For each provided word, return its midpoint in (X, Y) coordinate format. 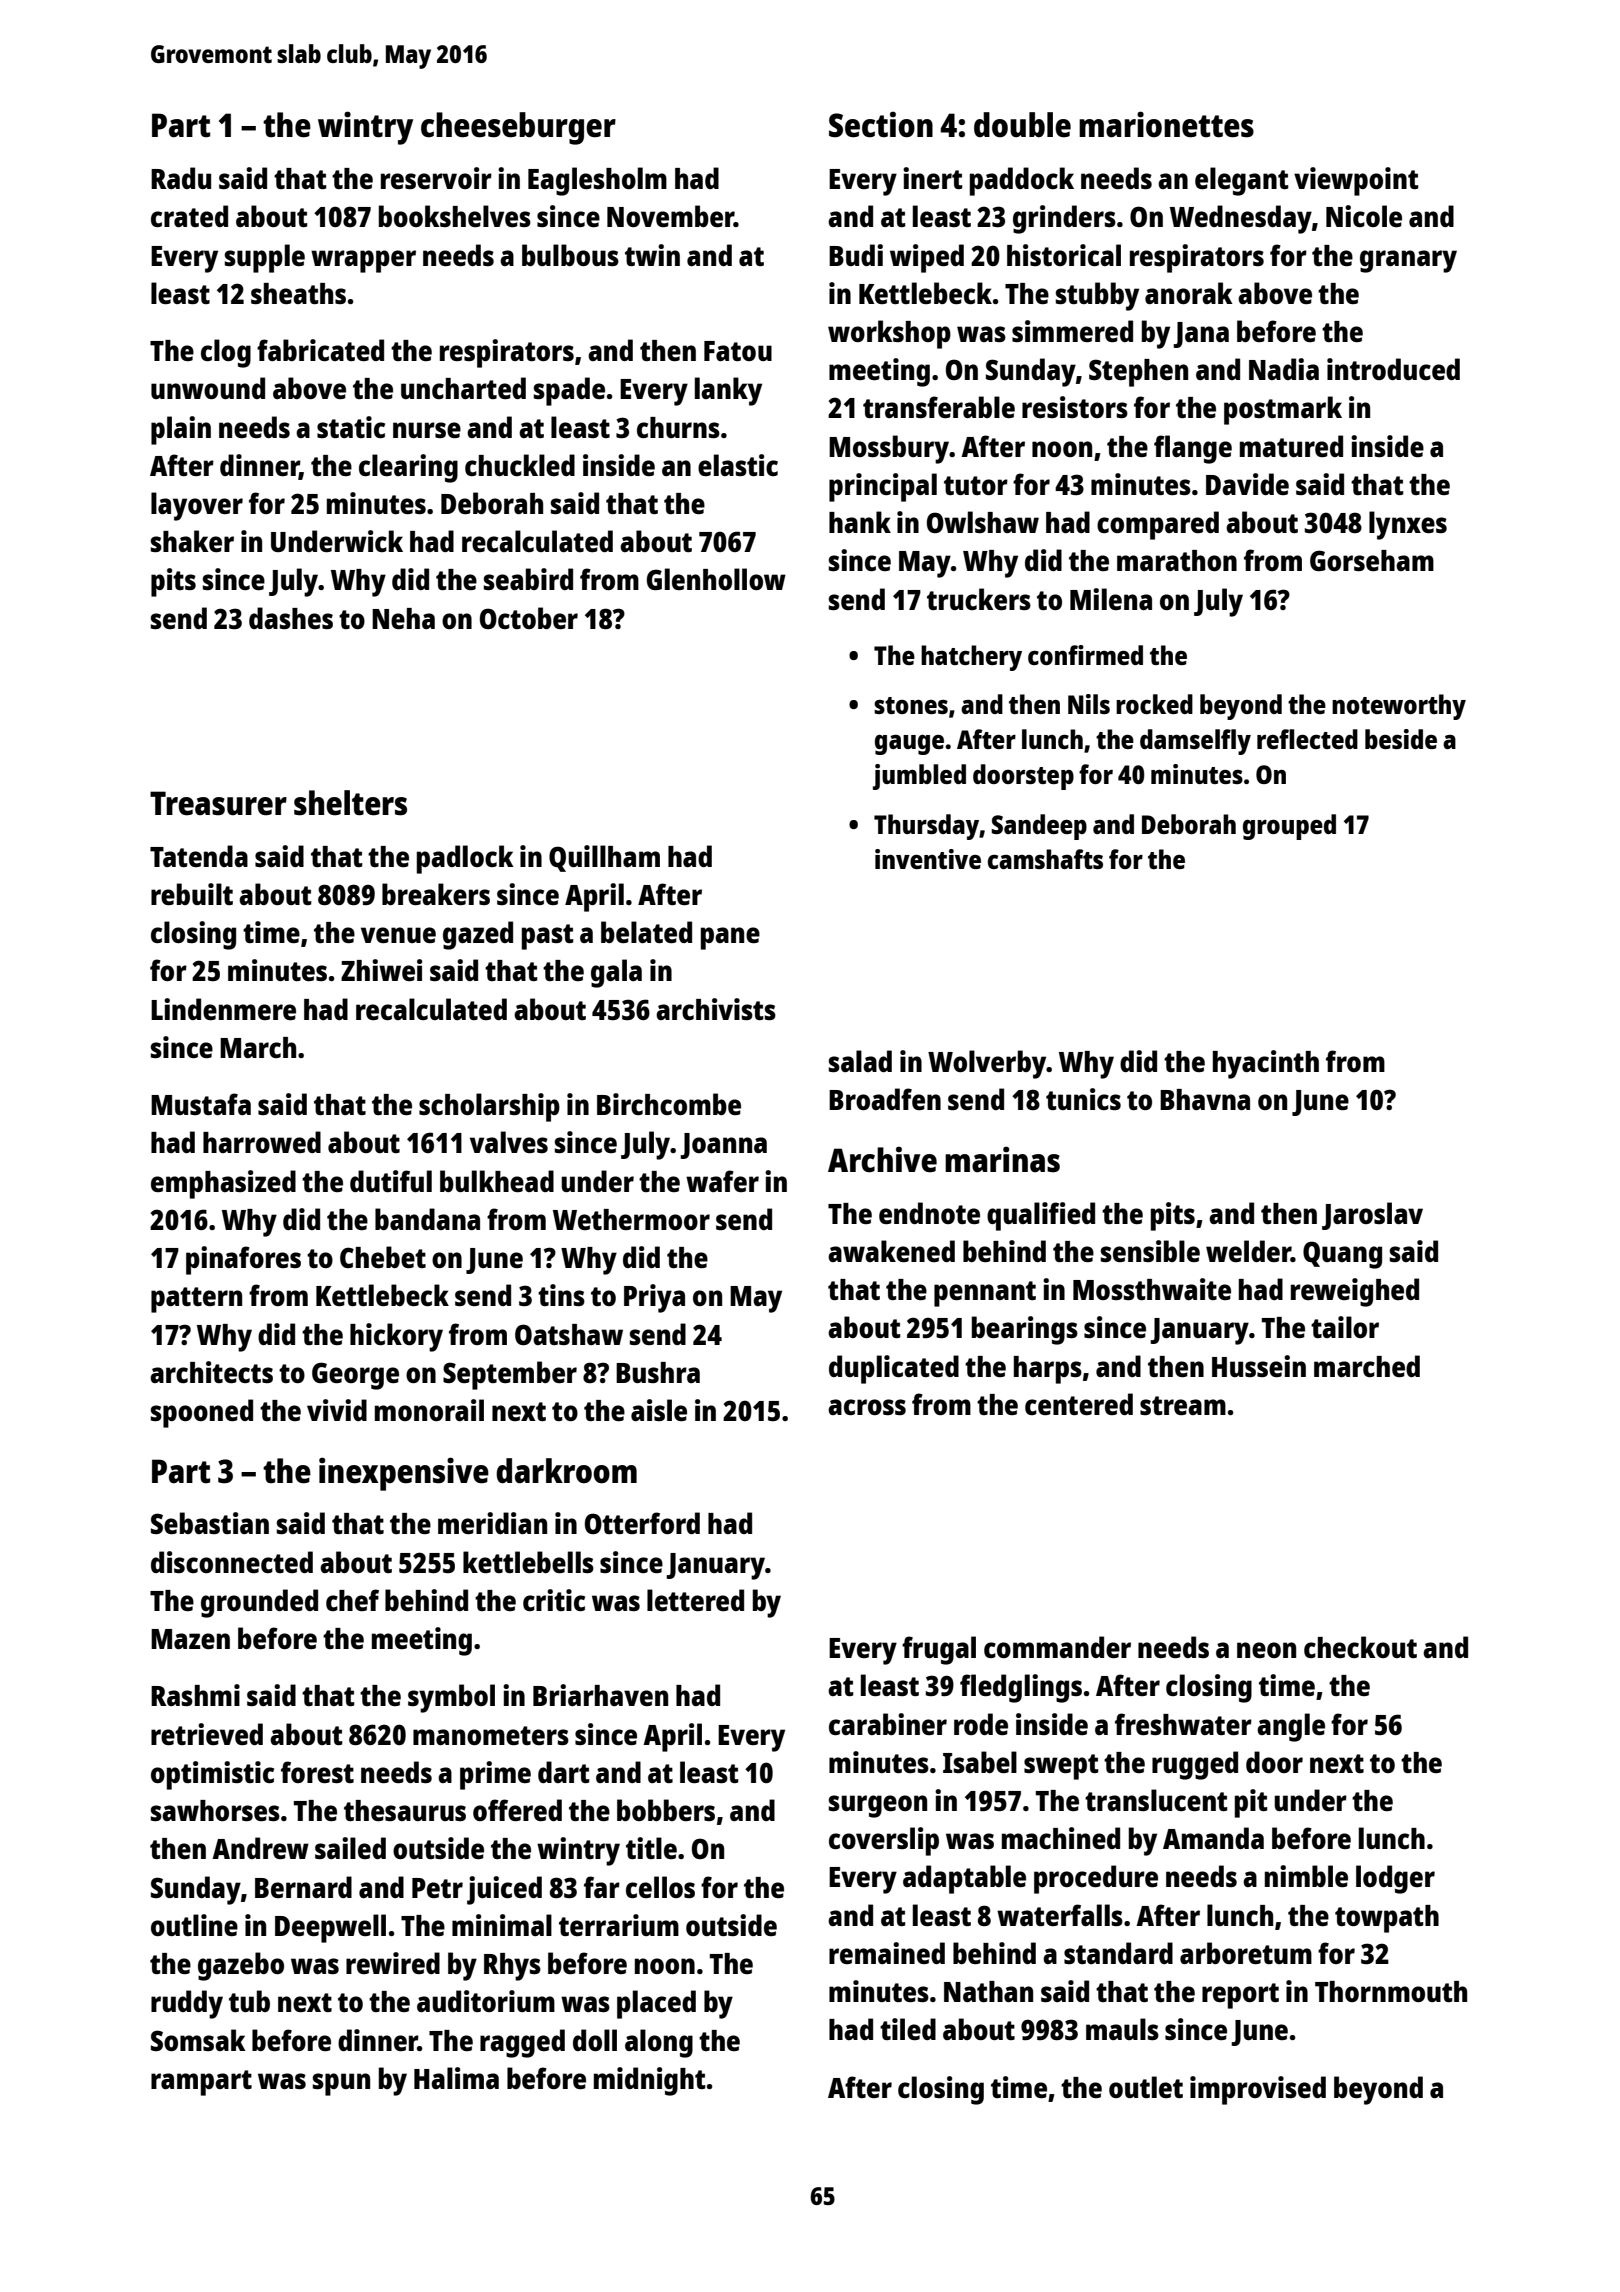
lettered (695, 1600)
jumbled (919, 777)
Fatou (738, 351)
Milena (1111, 599)
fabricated (320, 350)
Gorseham (1372, 560)
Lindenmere (223, 1009)
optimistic (212, 1775)
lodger (1395, 1879)
